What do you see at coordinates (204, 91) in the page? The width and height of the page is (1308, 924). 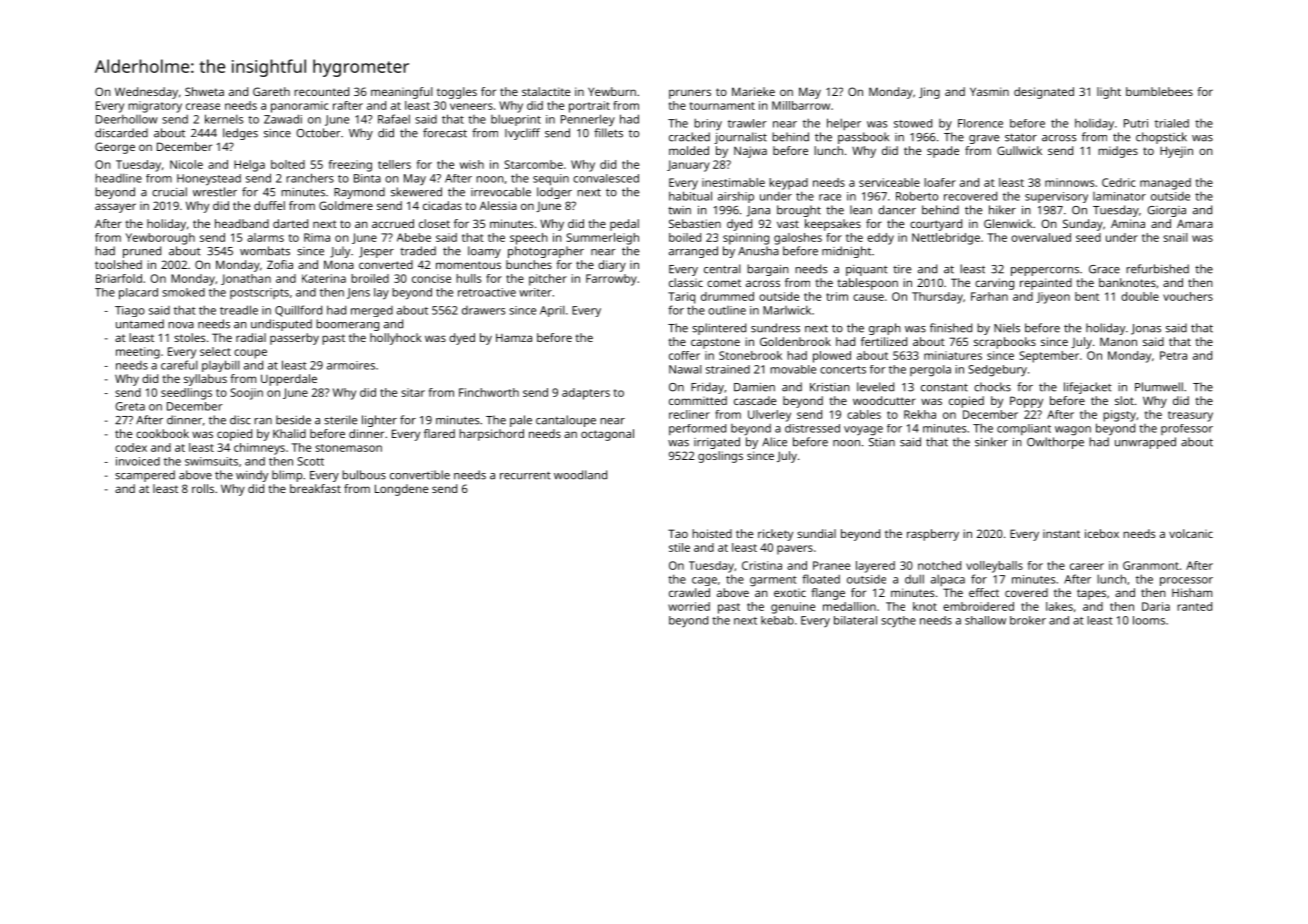 I see `Shweta` at bounding box center [204, 91].
